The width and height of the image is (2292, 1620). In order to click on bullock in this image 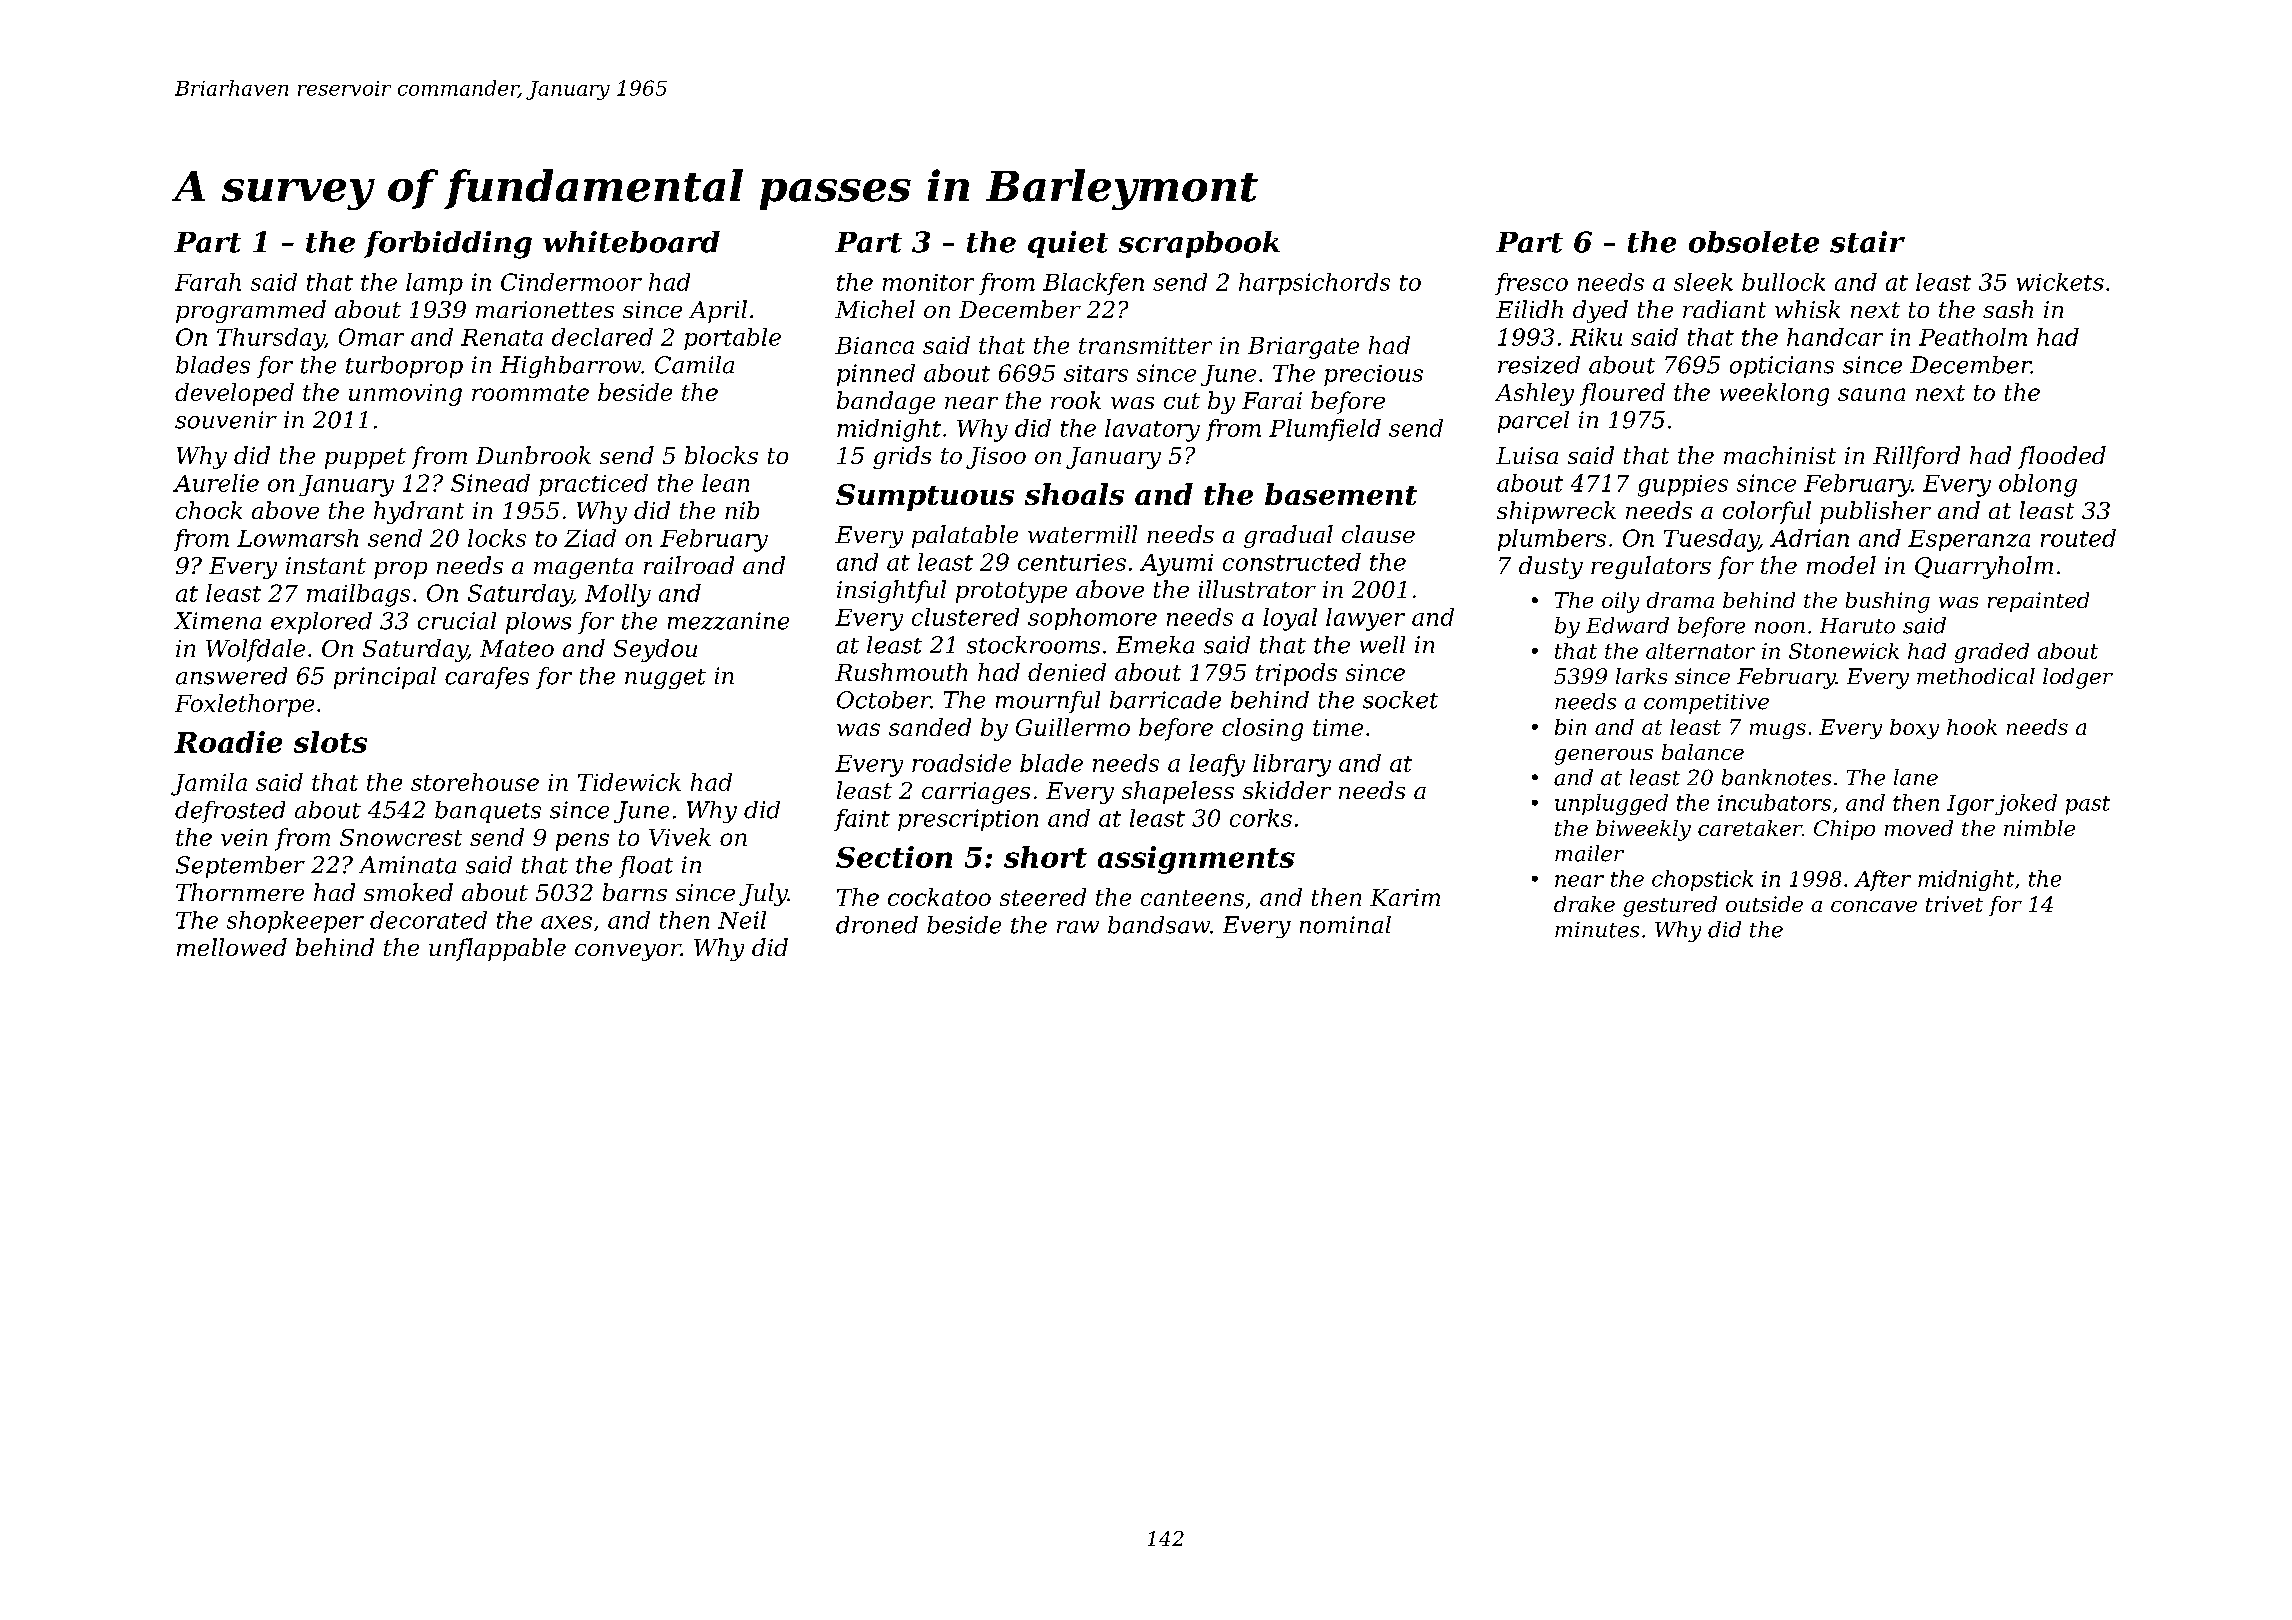, I will do `click(1783, 282)`.
